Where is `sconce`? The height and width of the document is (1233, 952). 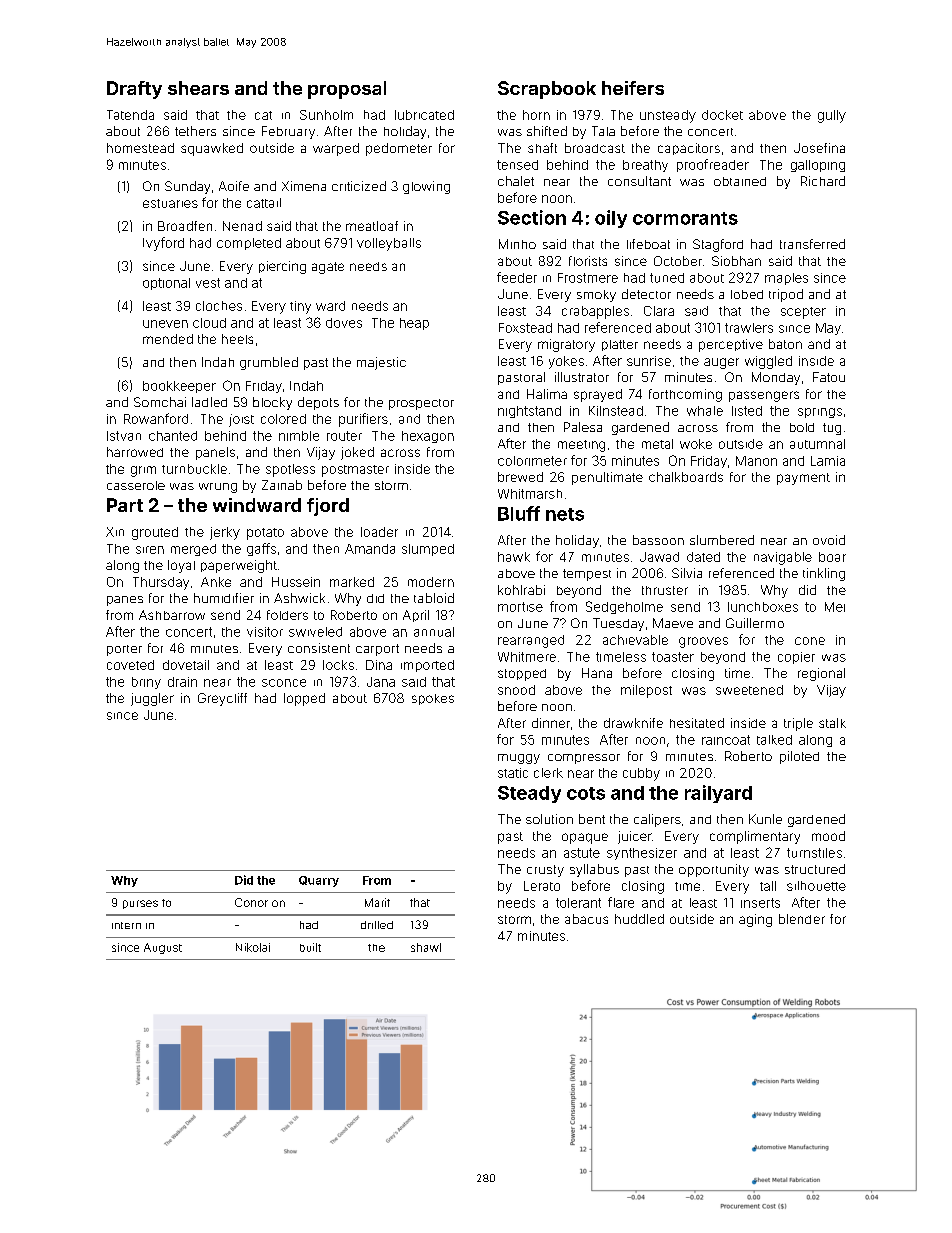
sconce is located at coordinates (284, 683).
